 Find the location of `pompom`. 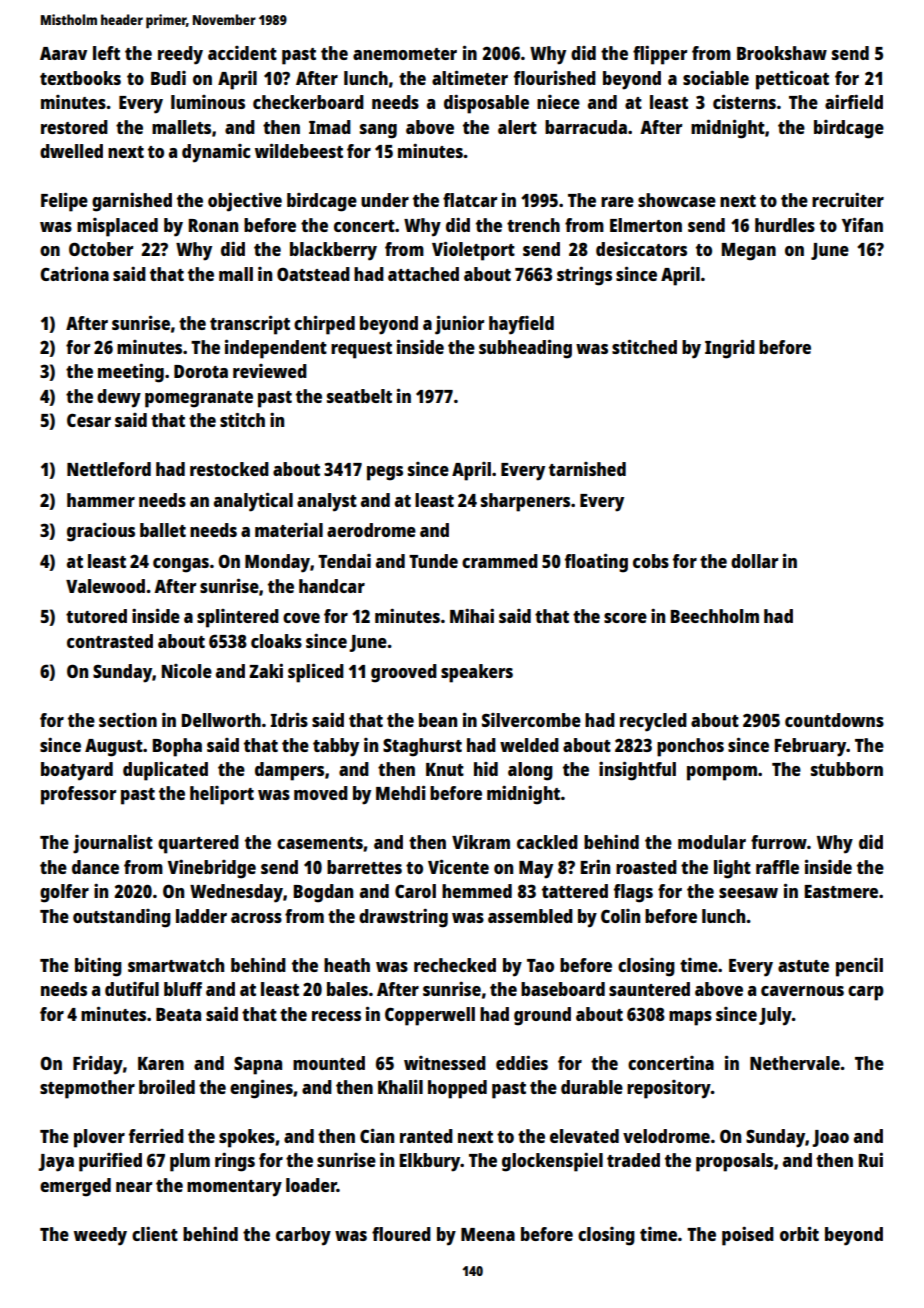

pompom is located at coordinates (722, 773).
